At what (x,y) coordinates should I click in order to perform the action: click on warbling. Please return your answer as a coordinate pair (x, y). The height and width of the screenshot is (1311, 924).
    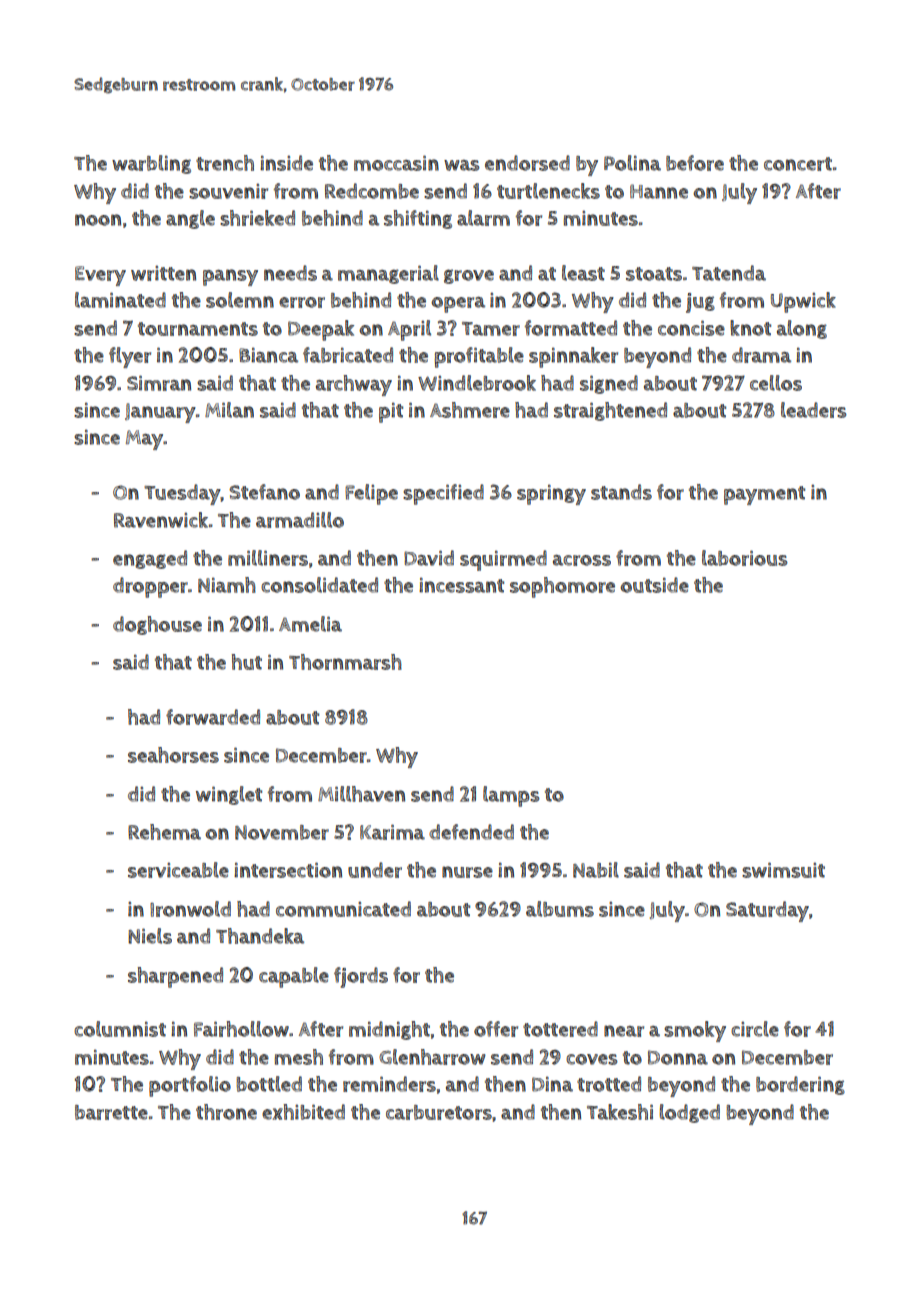
    Looking at the image, I should click on (151, 164).
